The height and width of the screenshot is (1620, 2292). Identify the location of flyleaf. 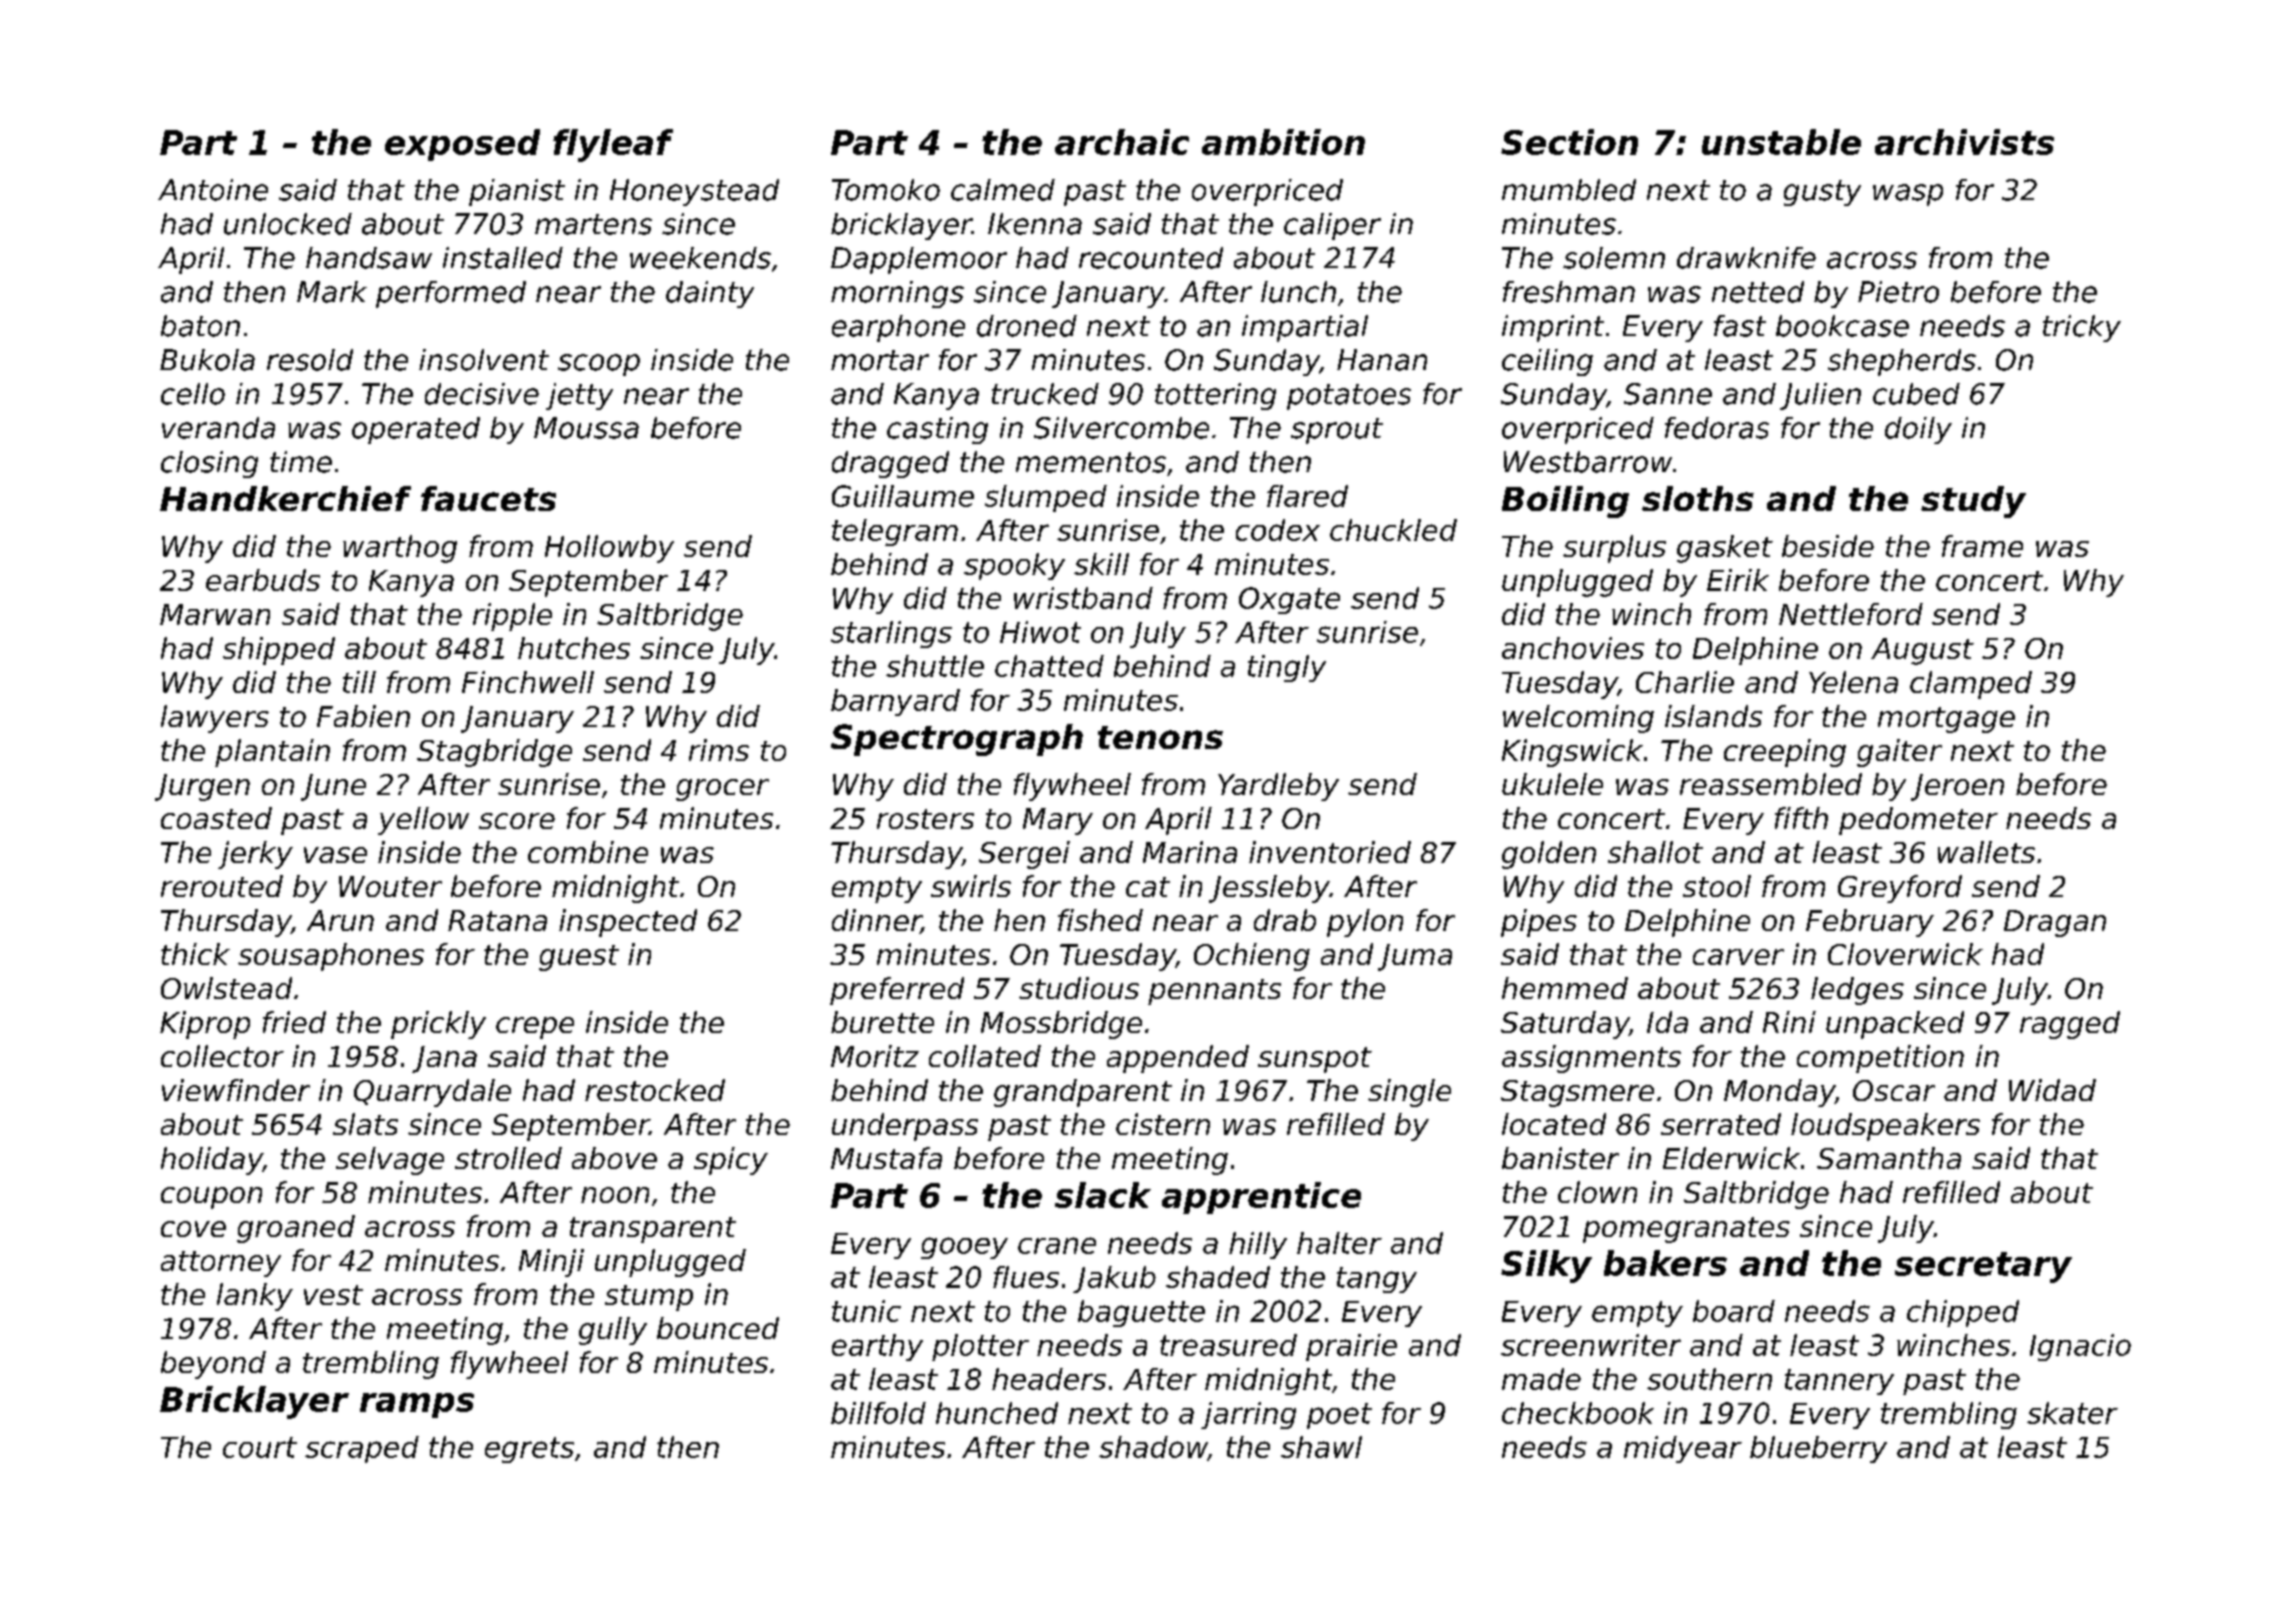
(613, 145).
